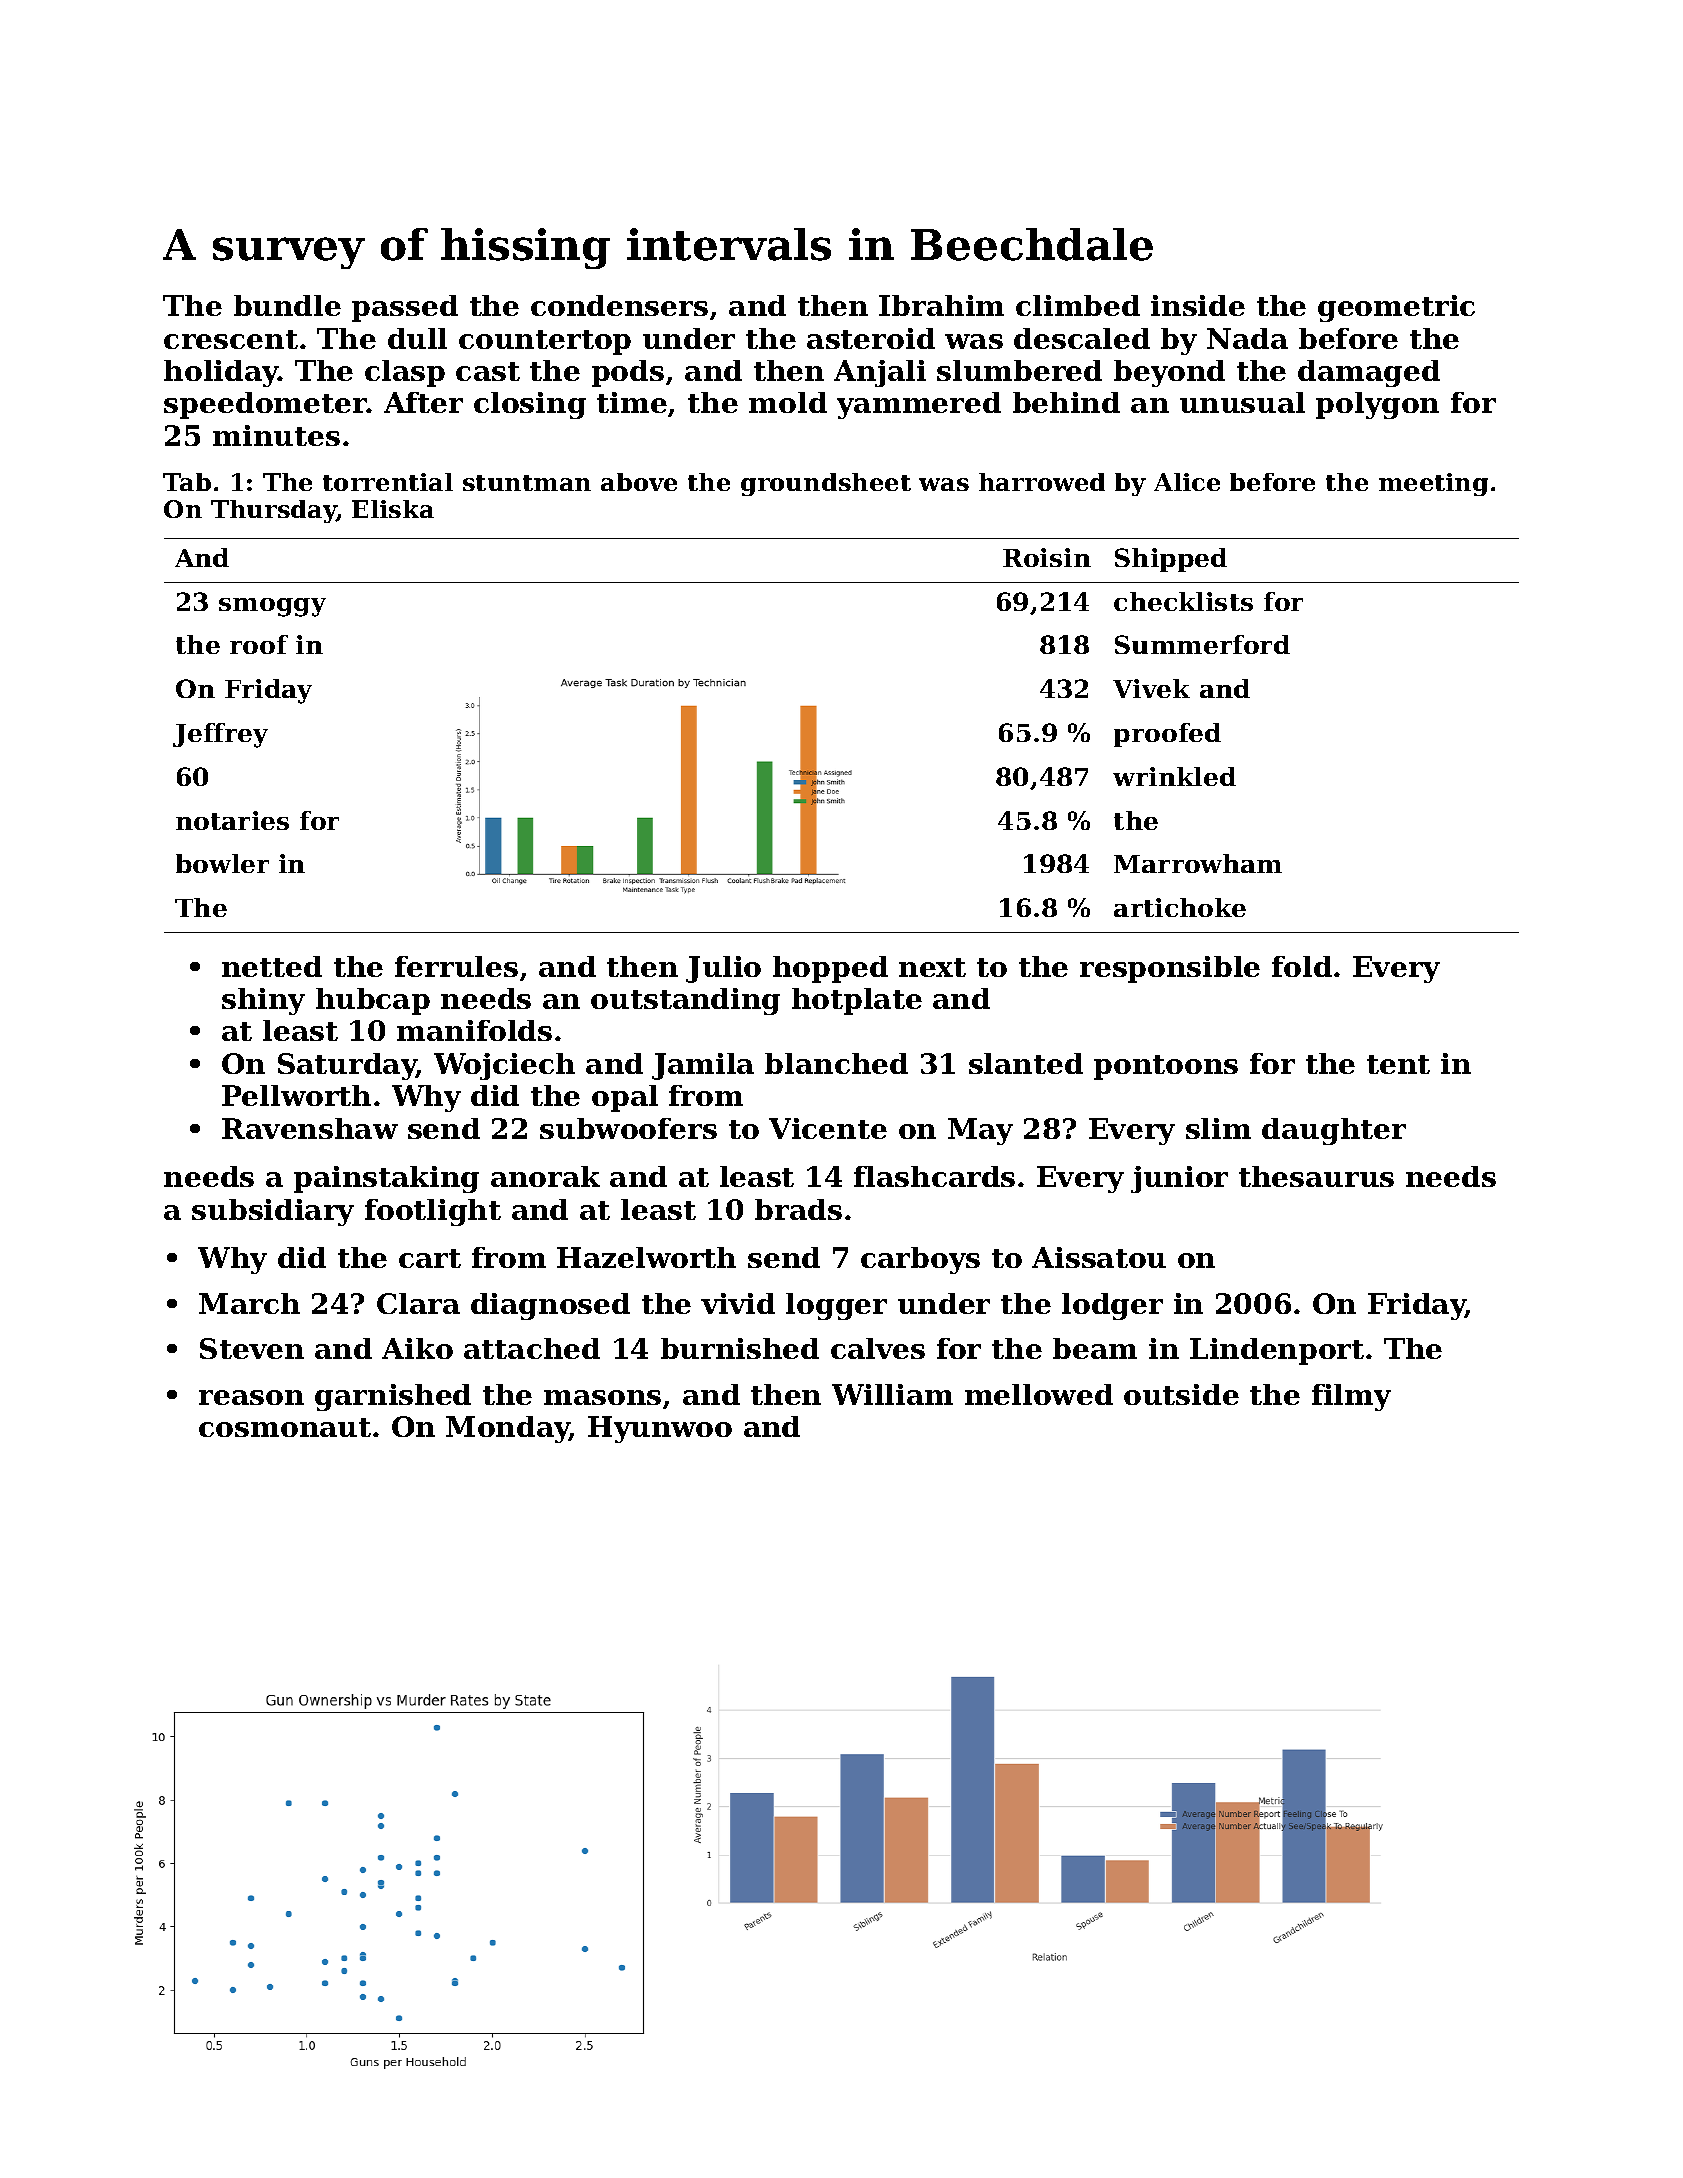 Image resolution: width=1683 pixels, height=2178 pixels. Describe the element at coordinates (941, 305) in the screenshot. I see `Ibrahim` at that location.
